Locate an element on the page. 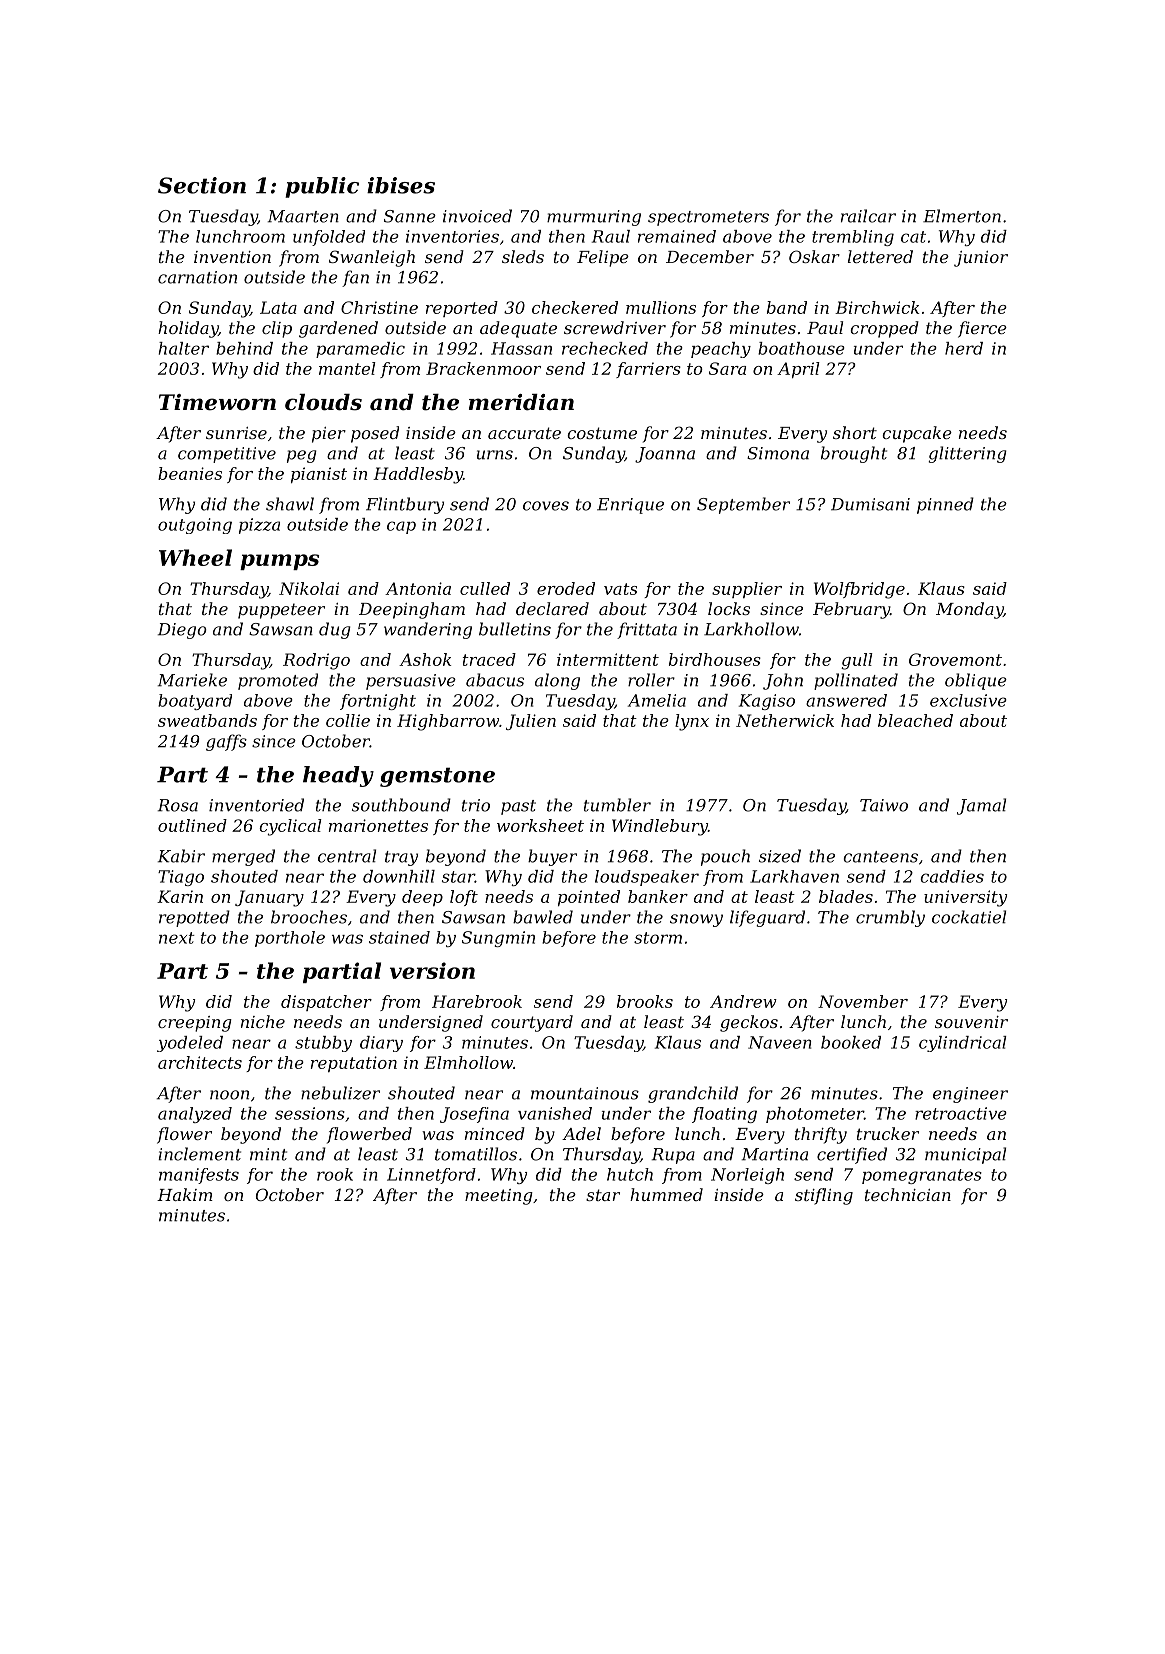  public is located at coordinates (322, 187).
